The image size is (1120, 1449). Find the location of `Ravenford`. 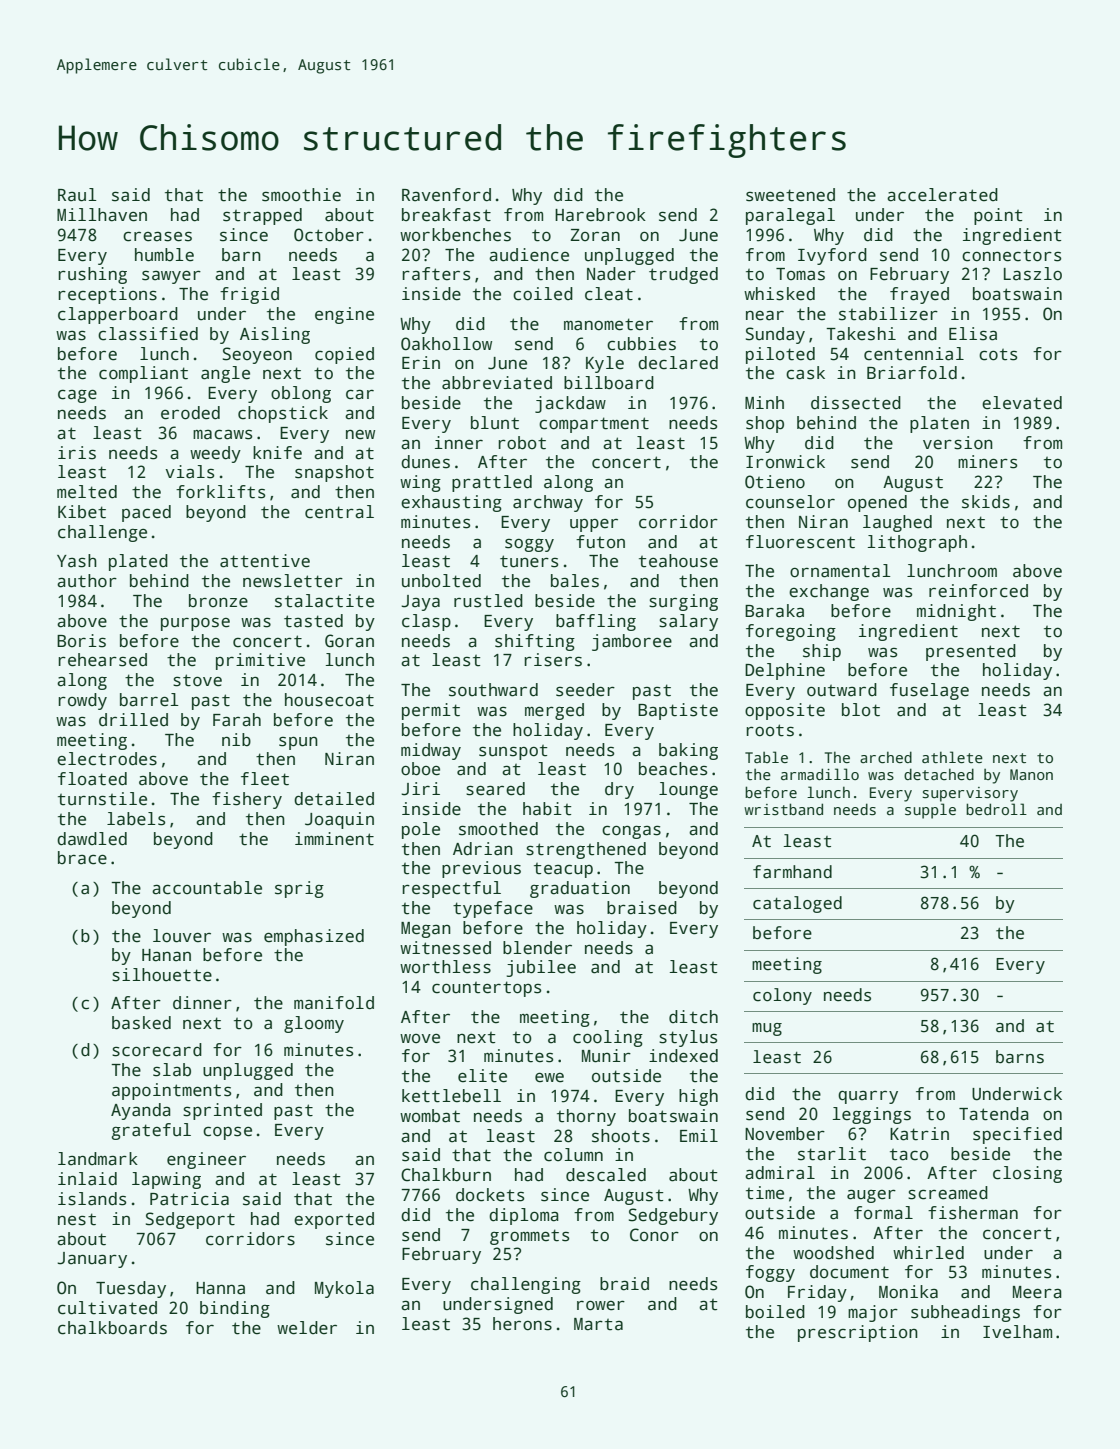

Ravenford is located at coordinates (446, 195).
